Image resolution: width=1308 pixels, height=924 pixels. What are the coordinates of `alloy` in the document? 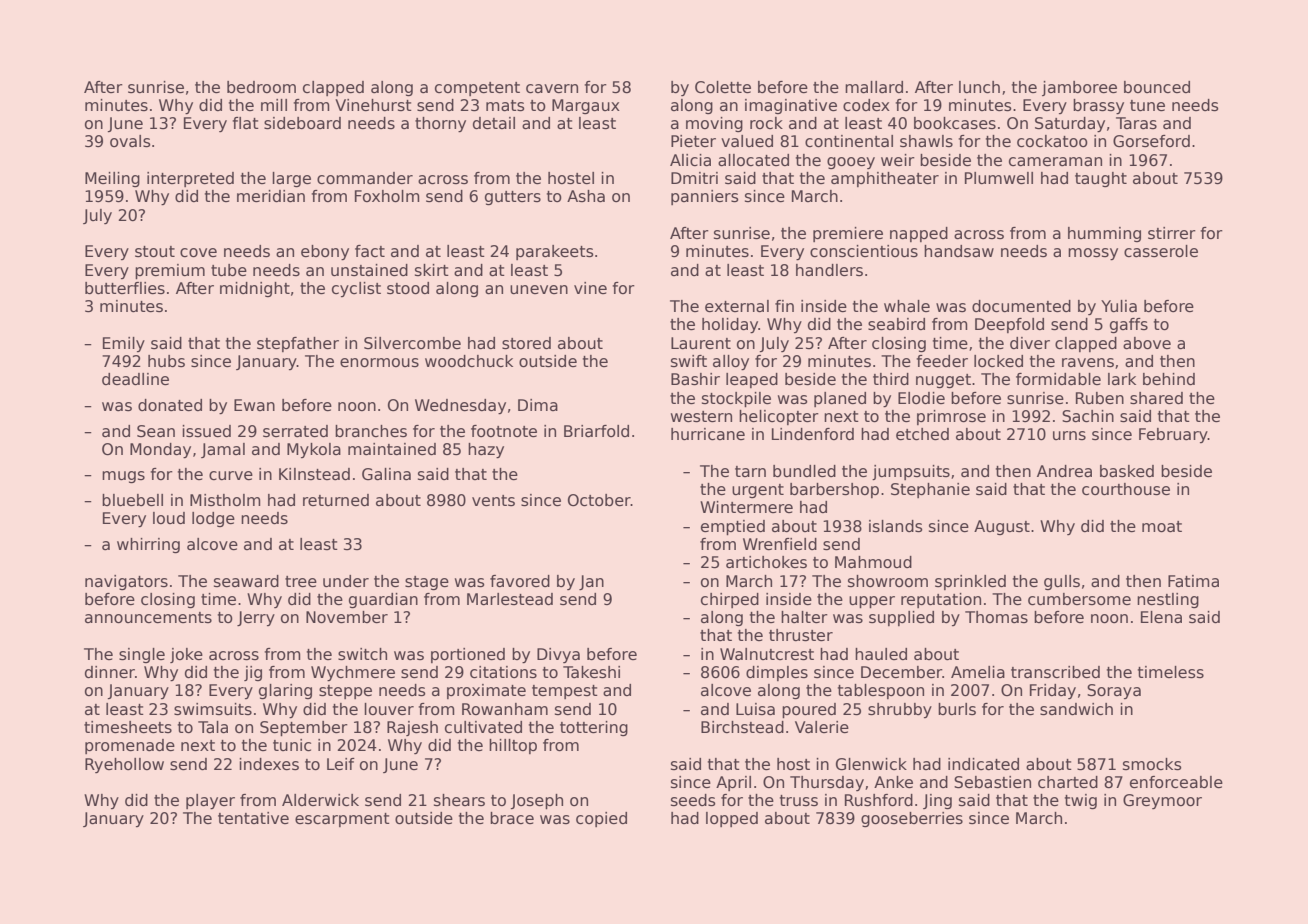 It's located at (731, 363).
